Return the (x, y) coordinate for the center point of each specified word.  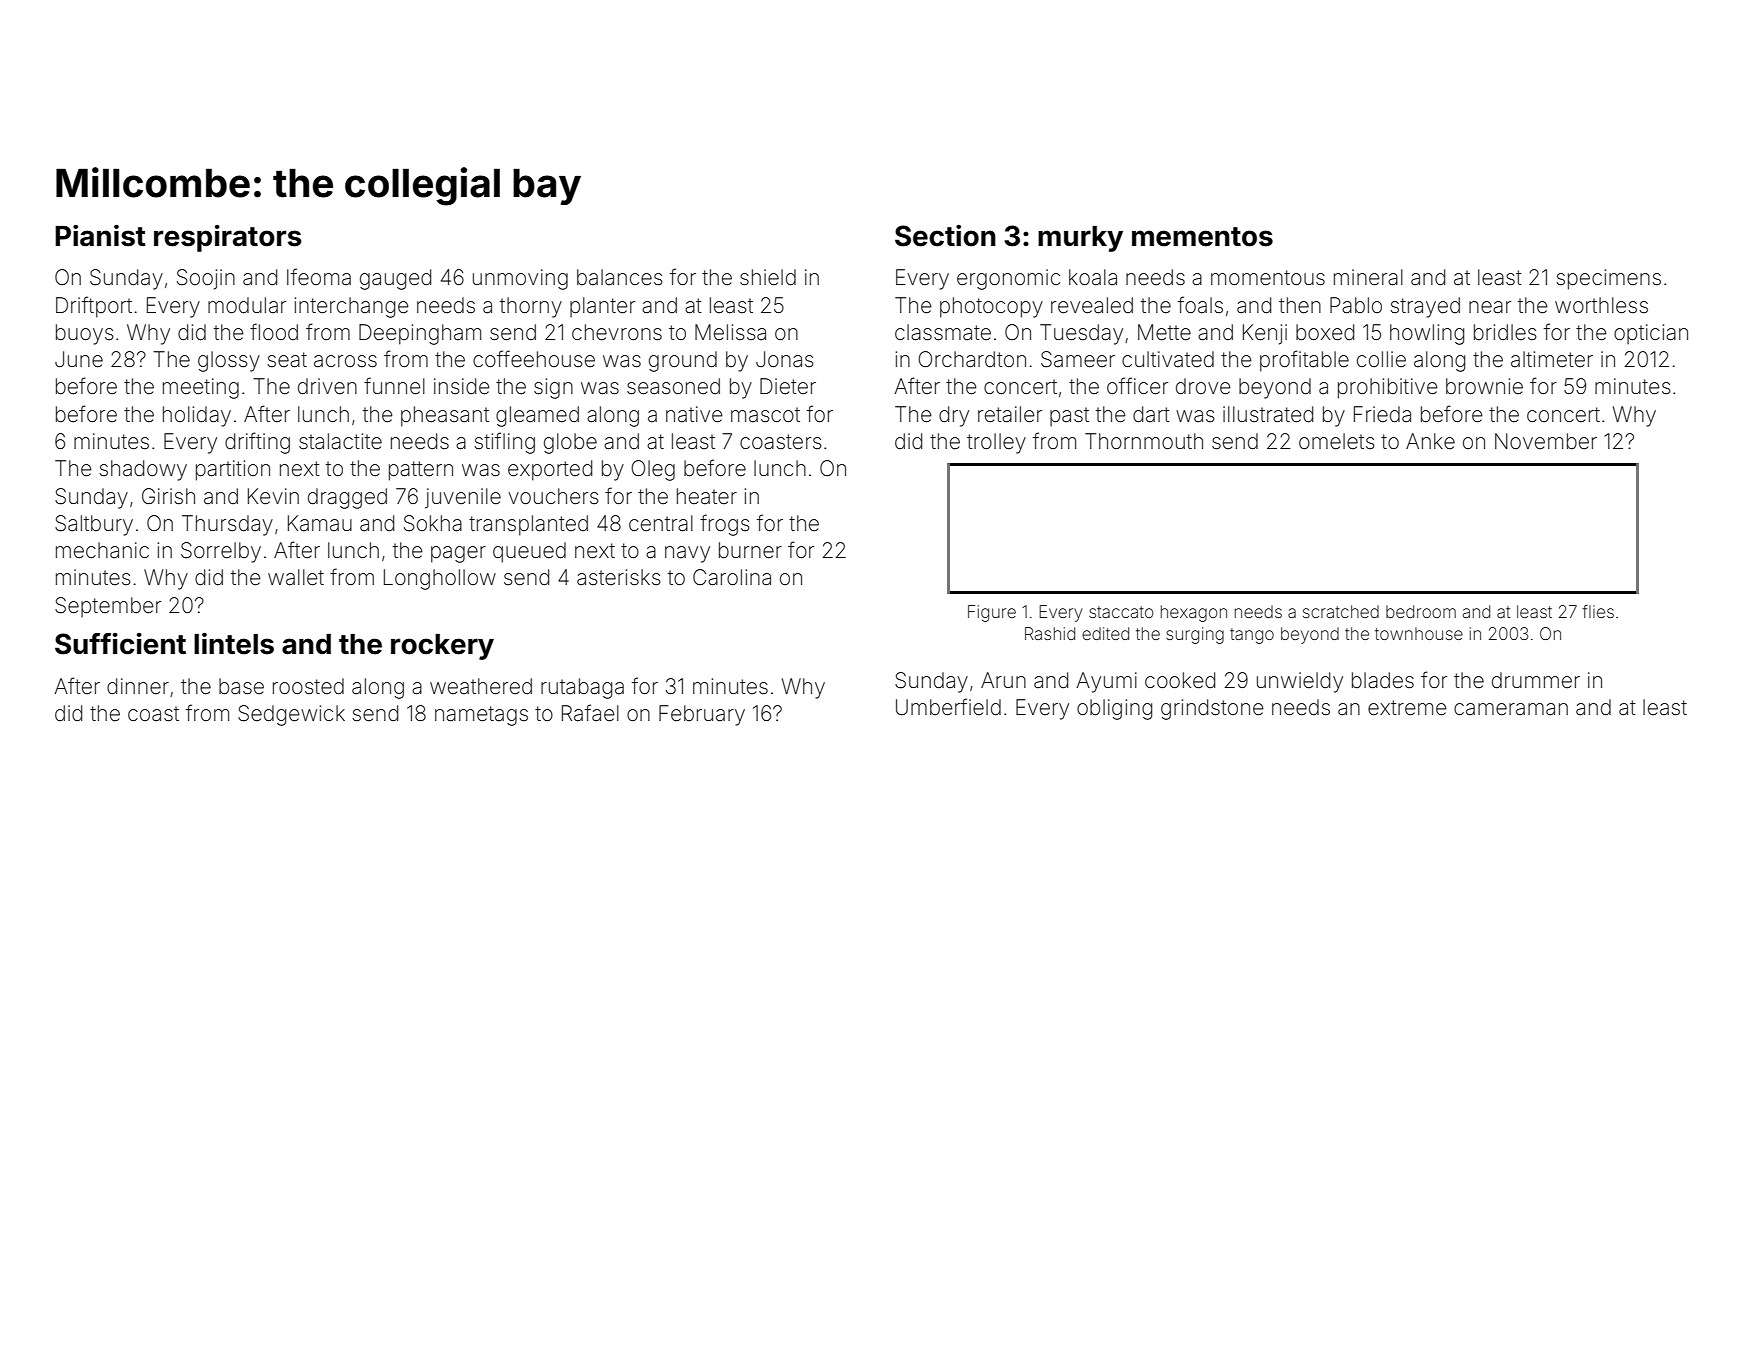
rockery (442, 647)
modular (247, 305)
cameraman (1511, 709)
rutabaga (582, 688)
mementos (1202, 237)
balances (620, 277)
